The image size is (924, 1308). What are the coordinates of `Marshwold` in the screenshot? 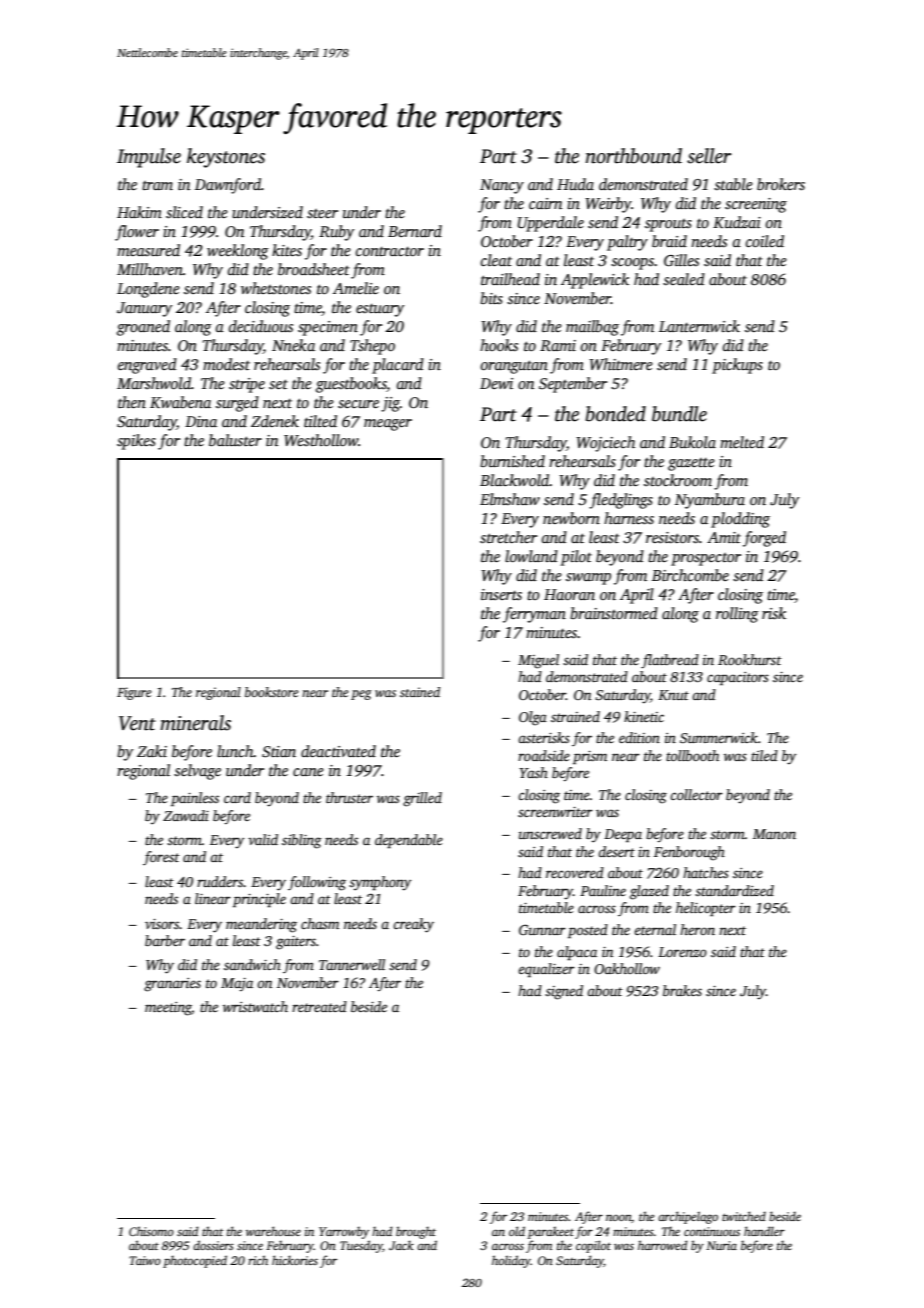 It's located at (154, 383).
